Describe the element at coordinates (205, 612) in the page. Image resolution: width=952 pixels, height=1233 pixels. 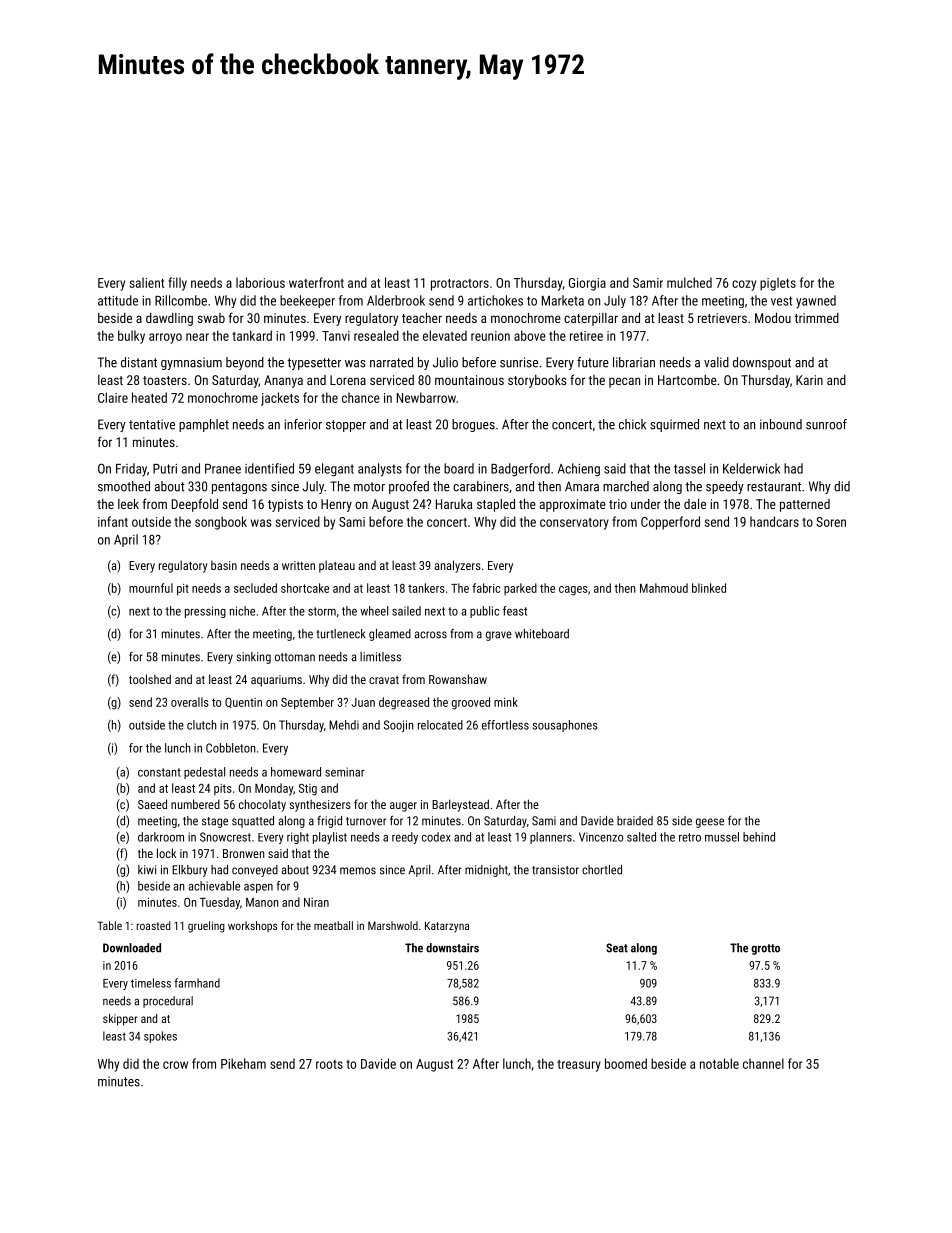
I see `pressing` at that location.
